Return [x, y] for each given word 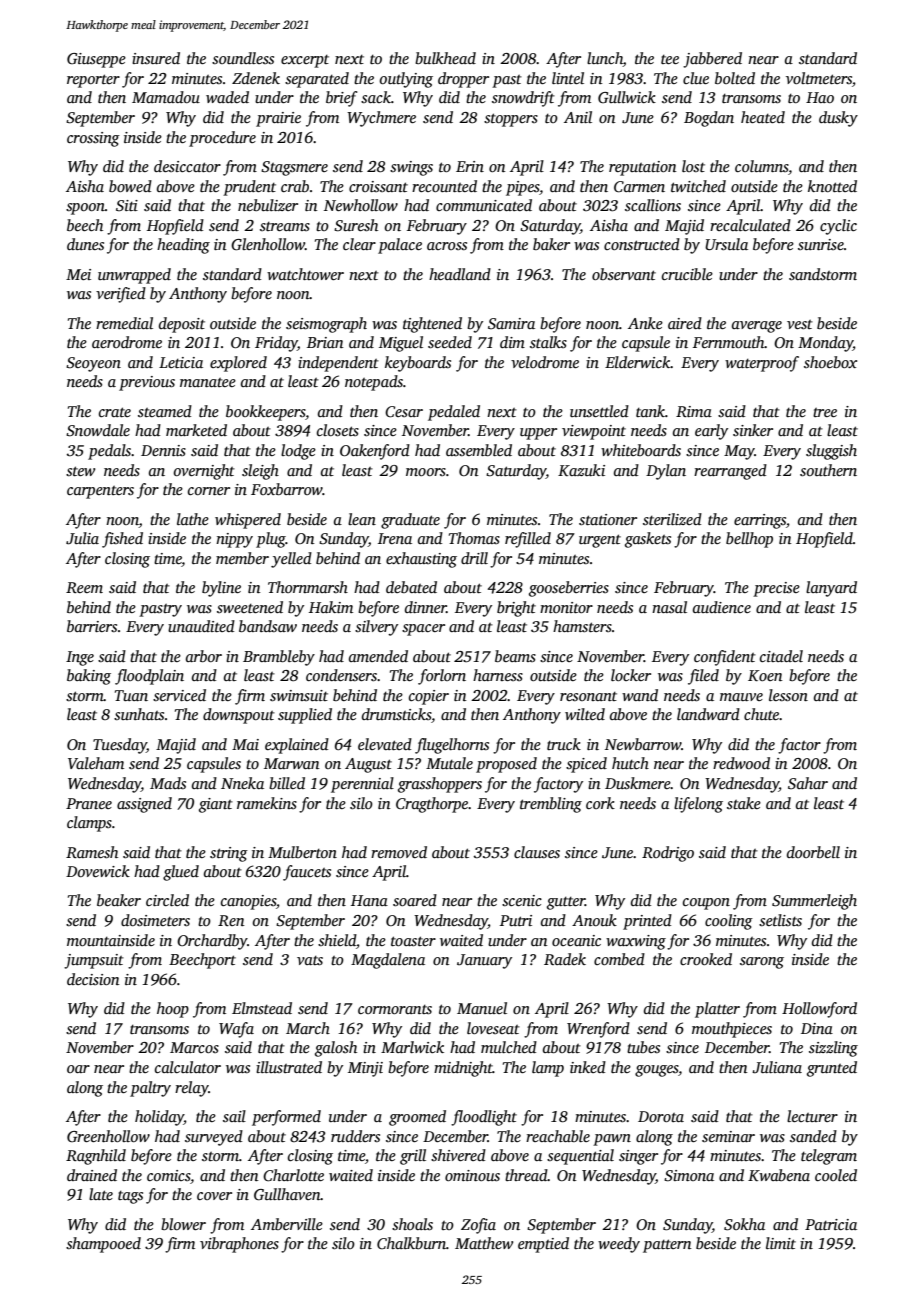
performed [286, 1118]
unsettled [599, 411]
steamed [165, 411]
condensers [341, 675]
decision [93, 979]
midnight [463, 1069]
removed [399, 852]
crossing [93, 139]
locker [631, 675]
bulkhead [445, 58]
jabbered [712, 60]
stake [744, 803]
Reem [84, 587]
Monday [825, 344]
